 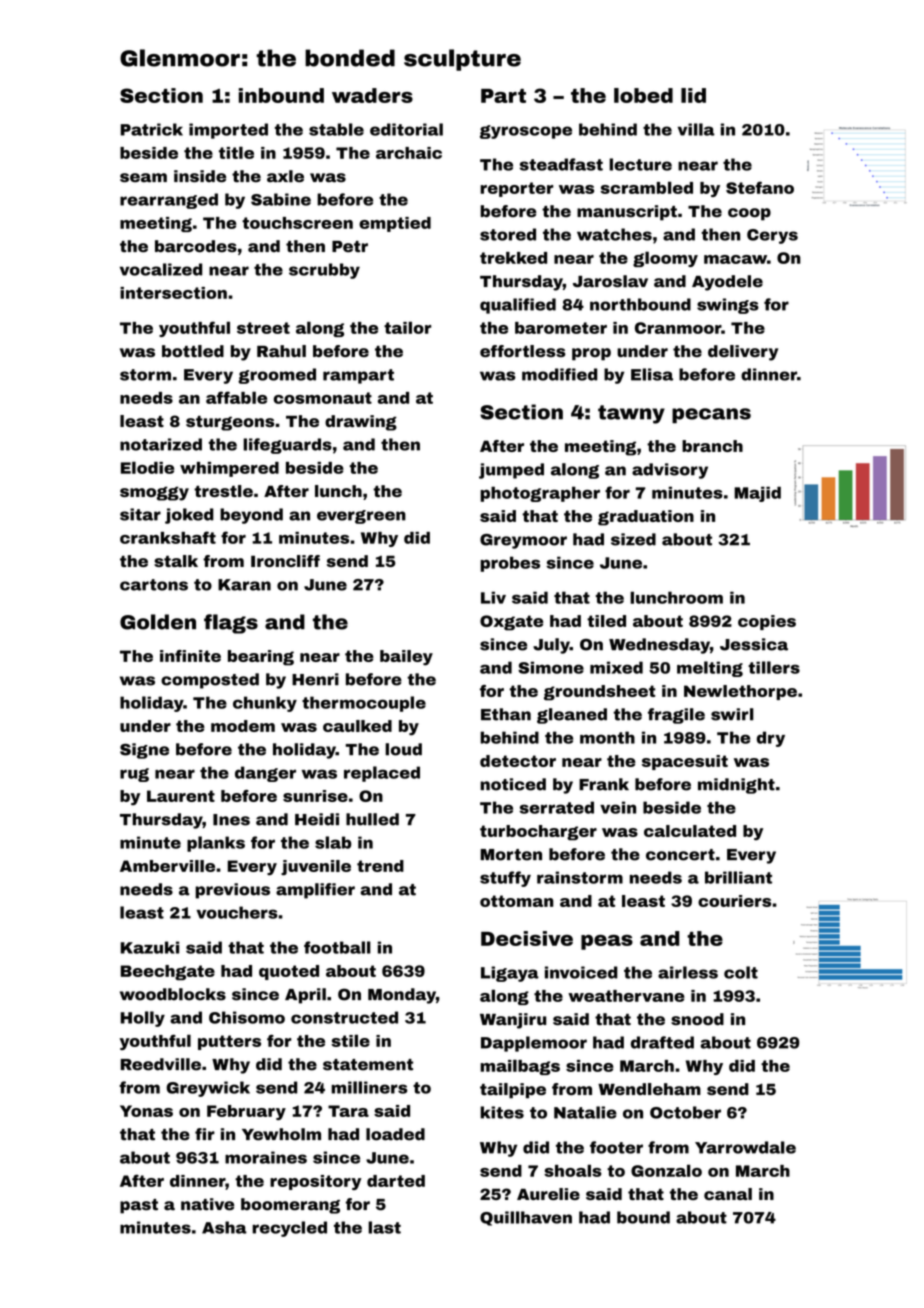 I want to click on villa, so click(x=696, y=129).
